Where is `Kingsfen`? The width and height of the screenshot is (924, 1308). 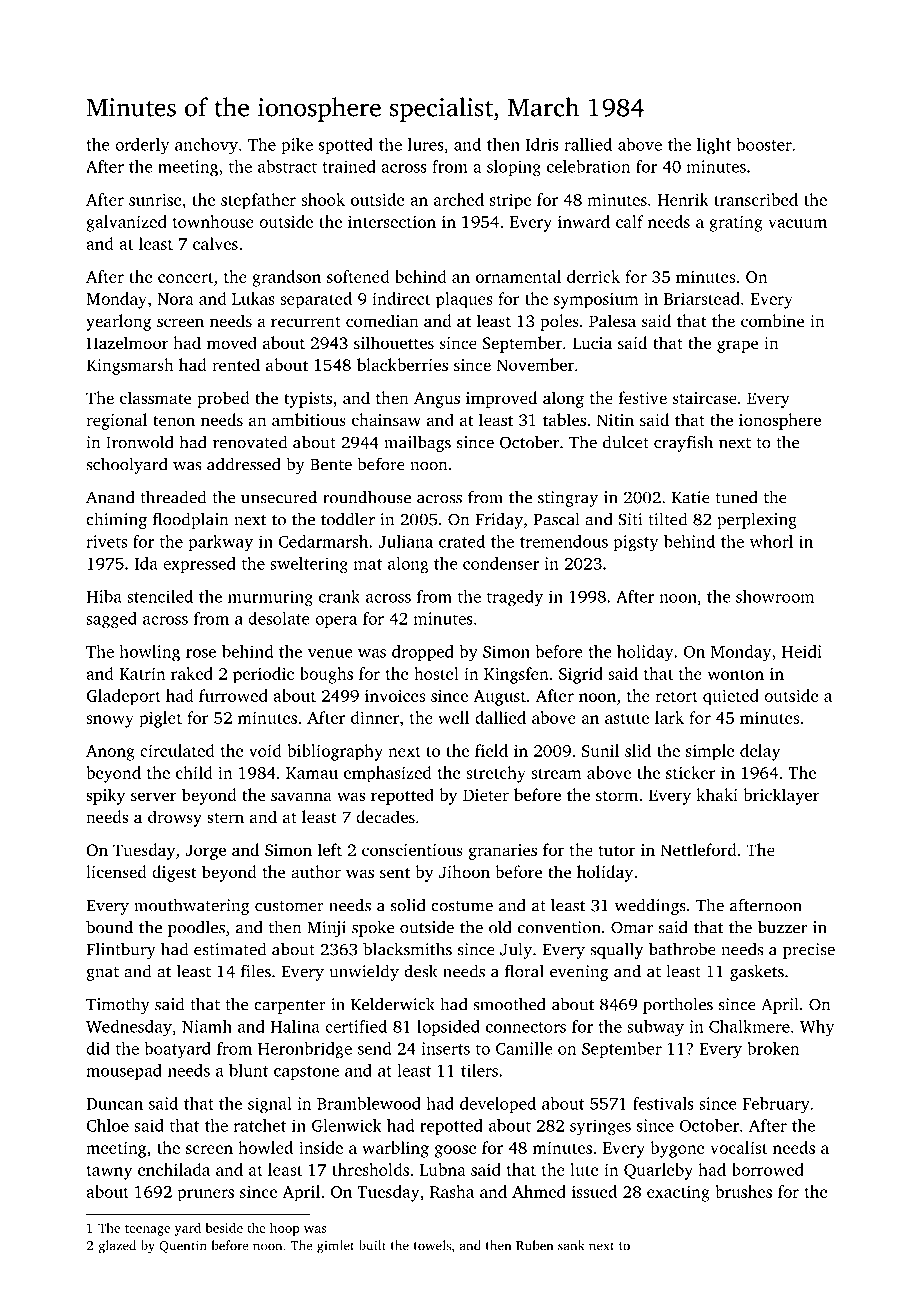 Kingsfen is located at coordinates (516, 675).
